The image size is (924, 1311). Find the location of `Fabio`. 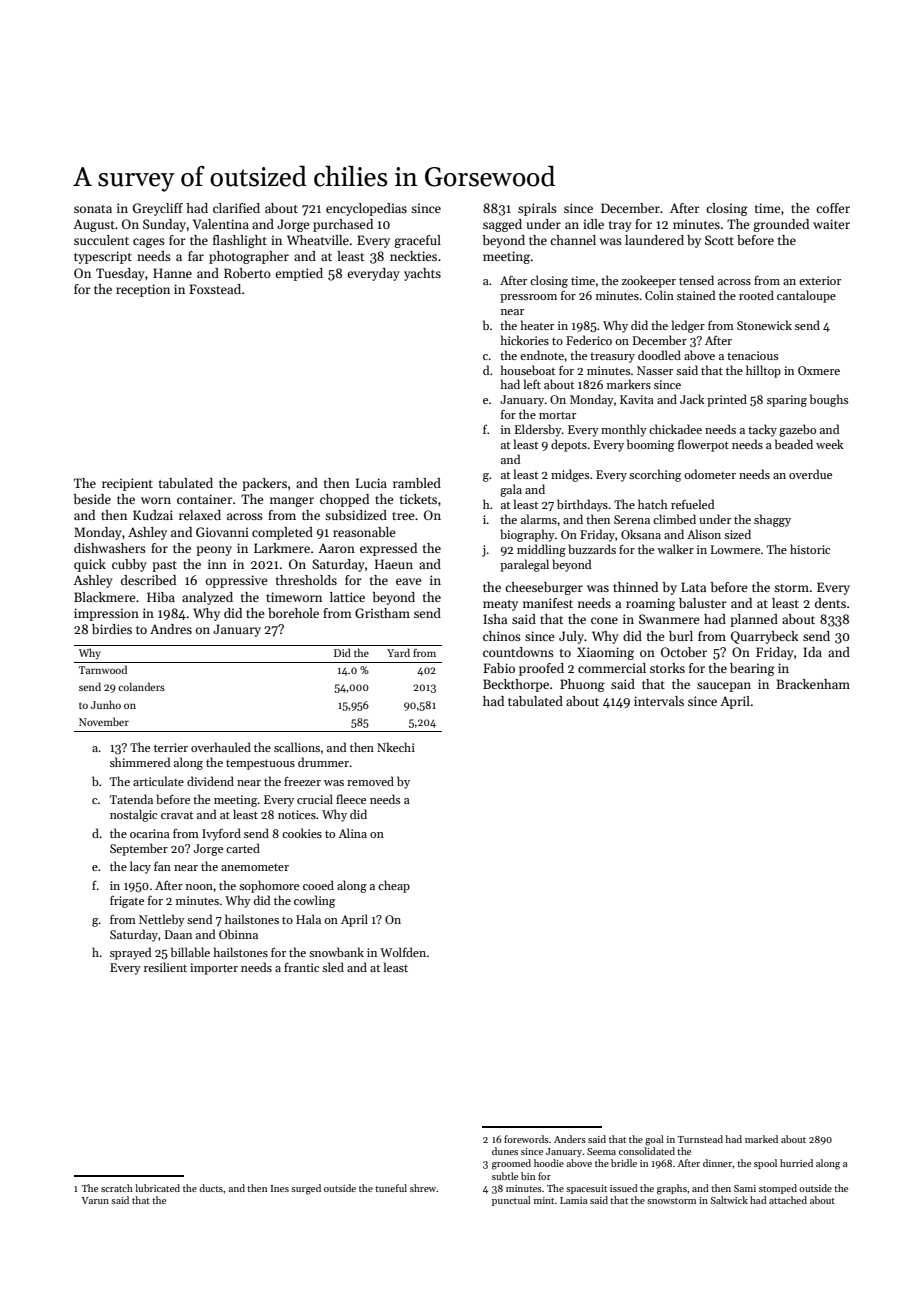

Fabio is located at coordinates (499, 668).
